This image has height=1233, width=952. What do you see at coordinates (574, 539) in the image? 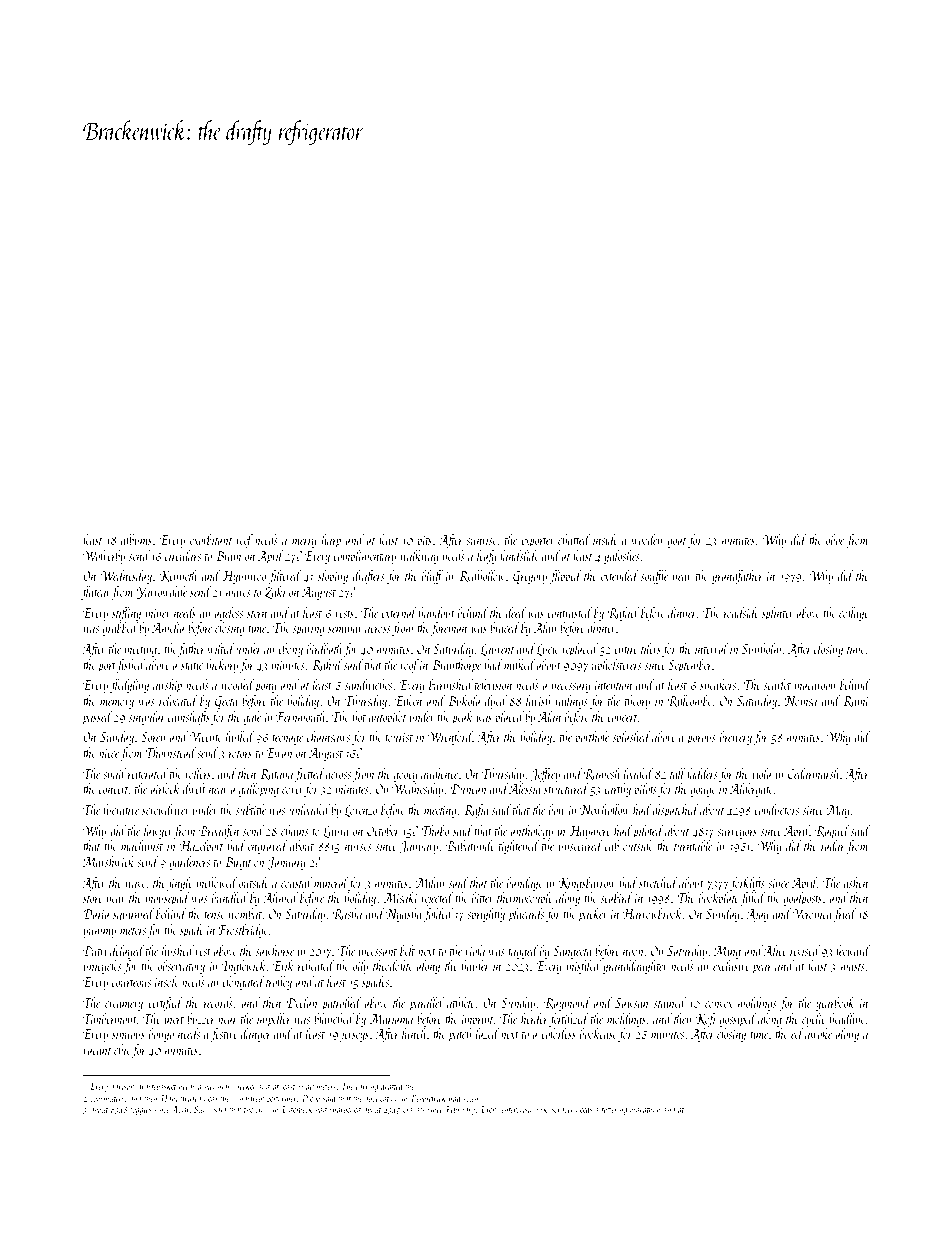
I see `chatted` at bounding box center [574, 539].
